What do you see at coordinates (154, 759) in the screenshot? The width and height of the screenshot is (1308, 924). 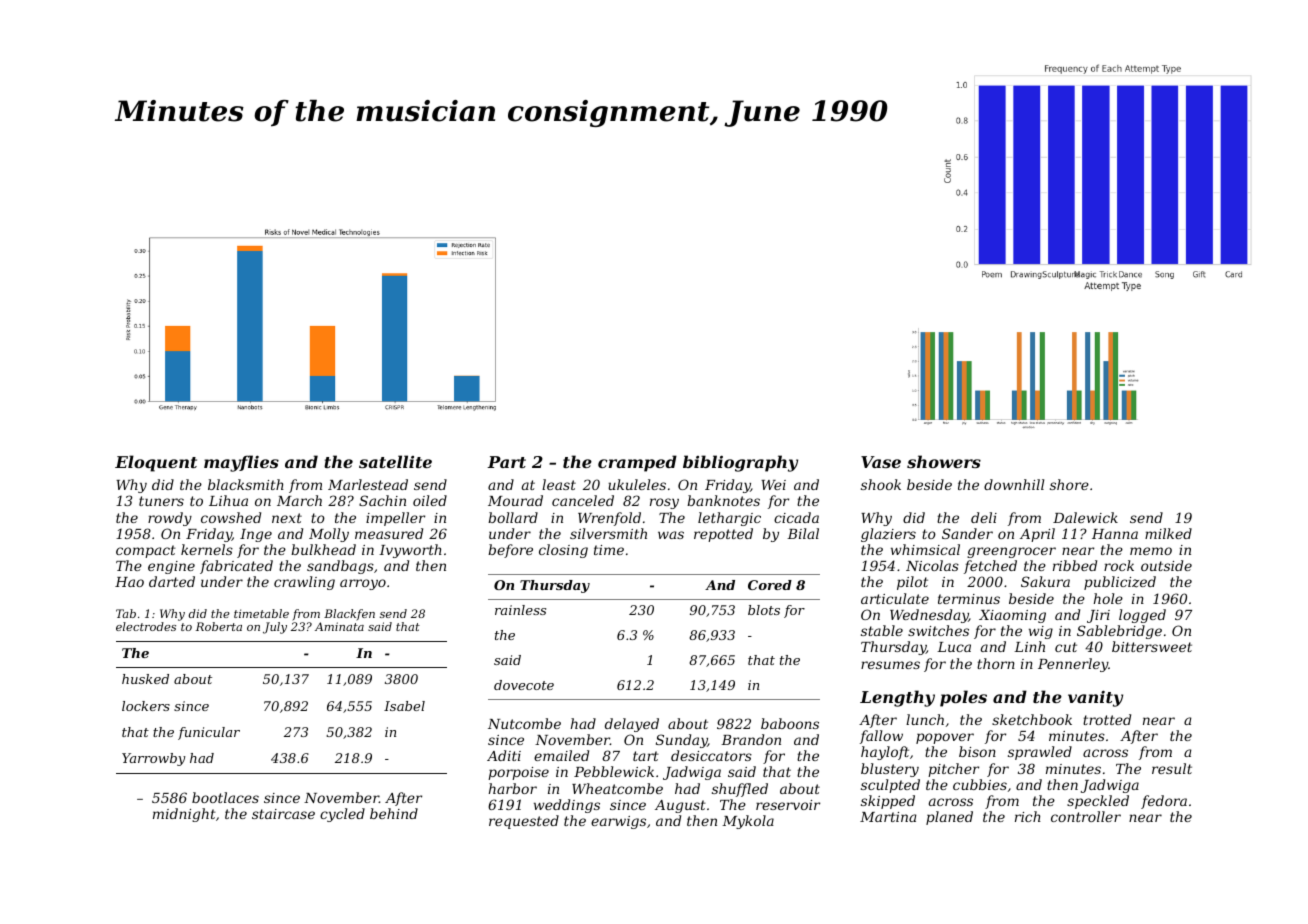 I see `Yarrowby` at bounding box center [154, 759].
